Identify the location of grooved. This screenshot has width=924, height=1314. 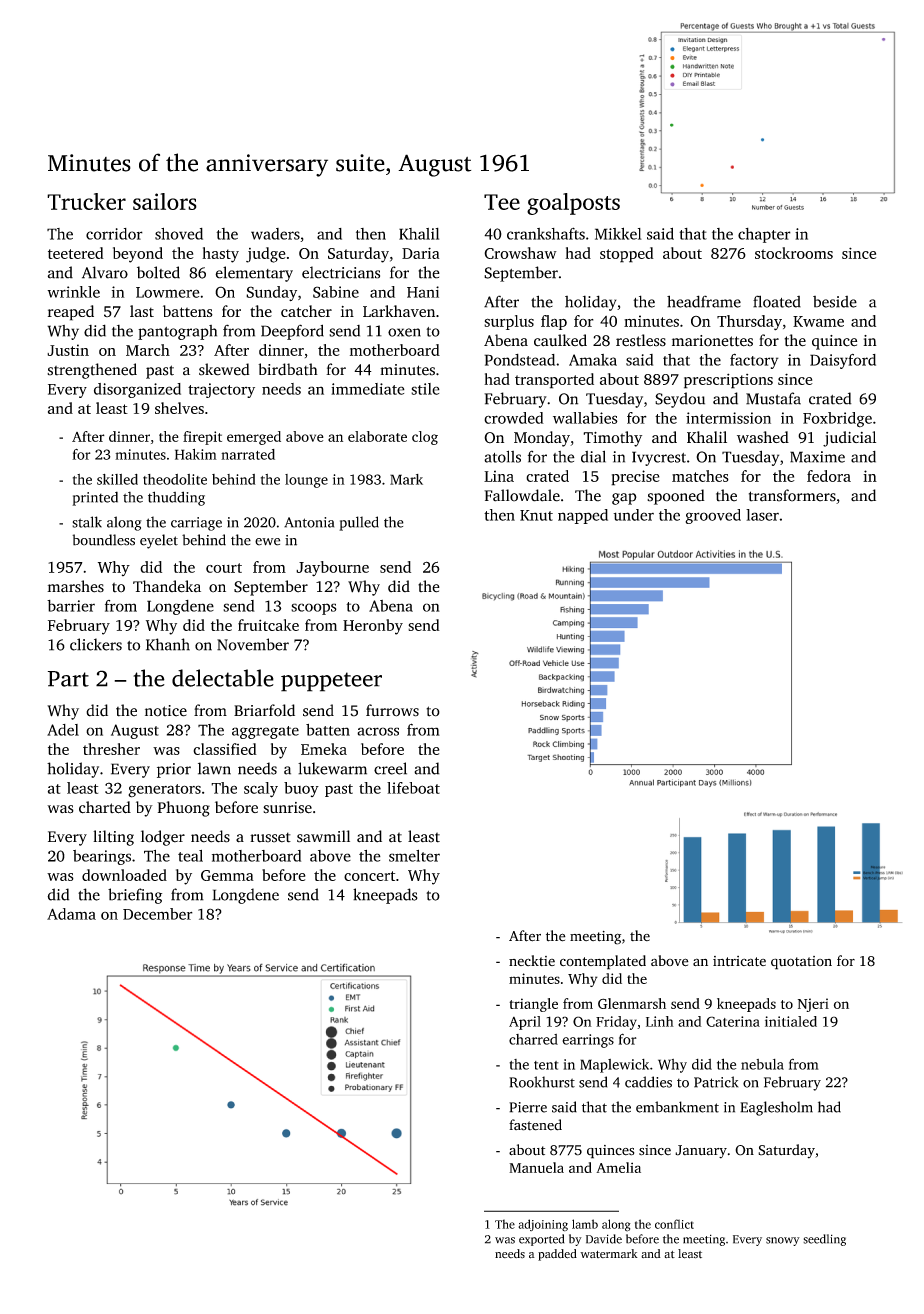
(713, 516).
